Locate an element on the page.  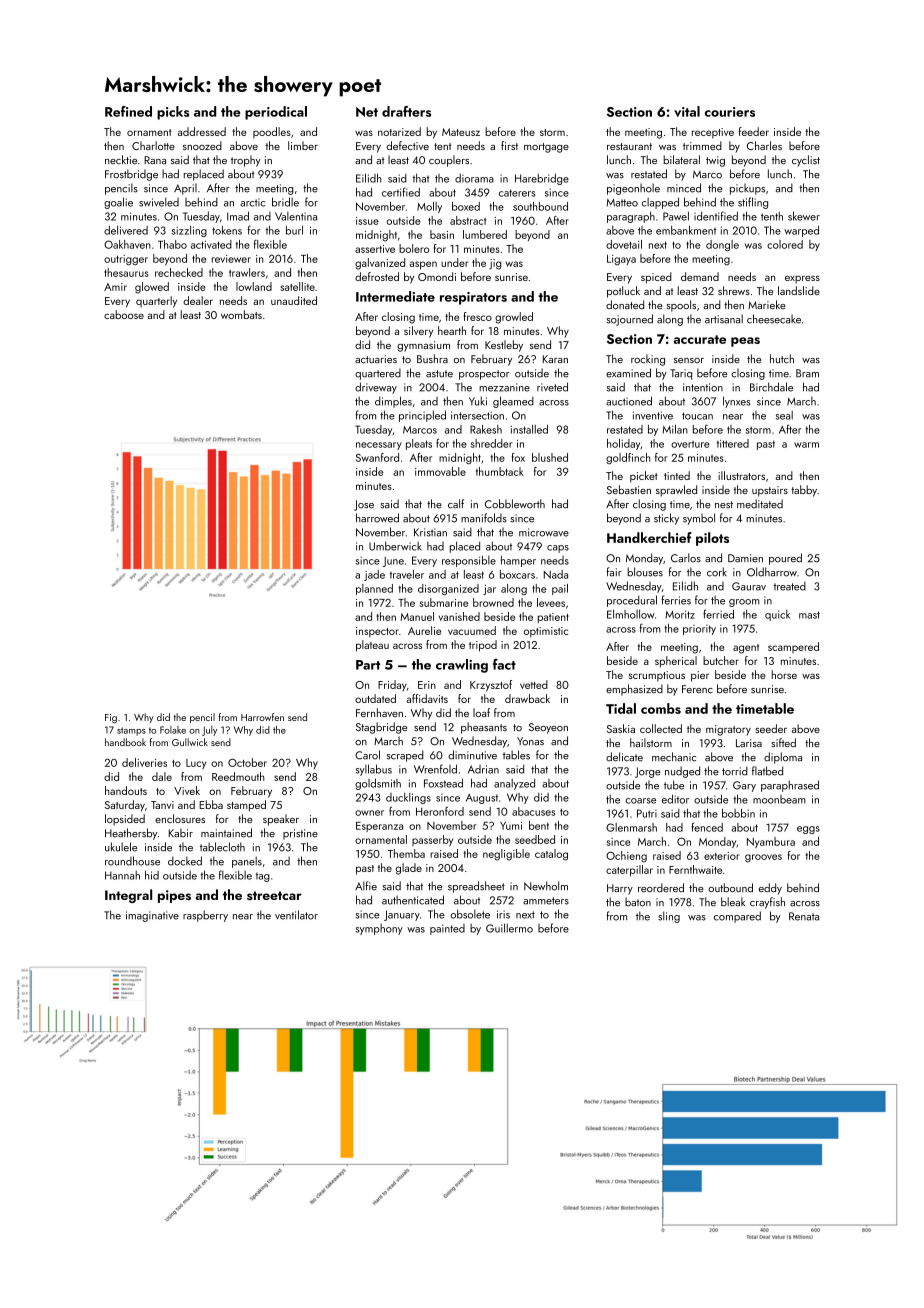
diorama is located at coordinates (474, 178).
